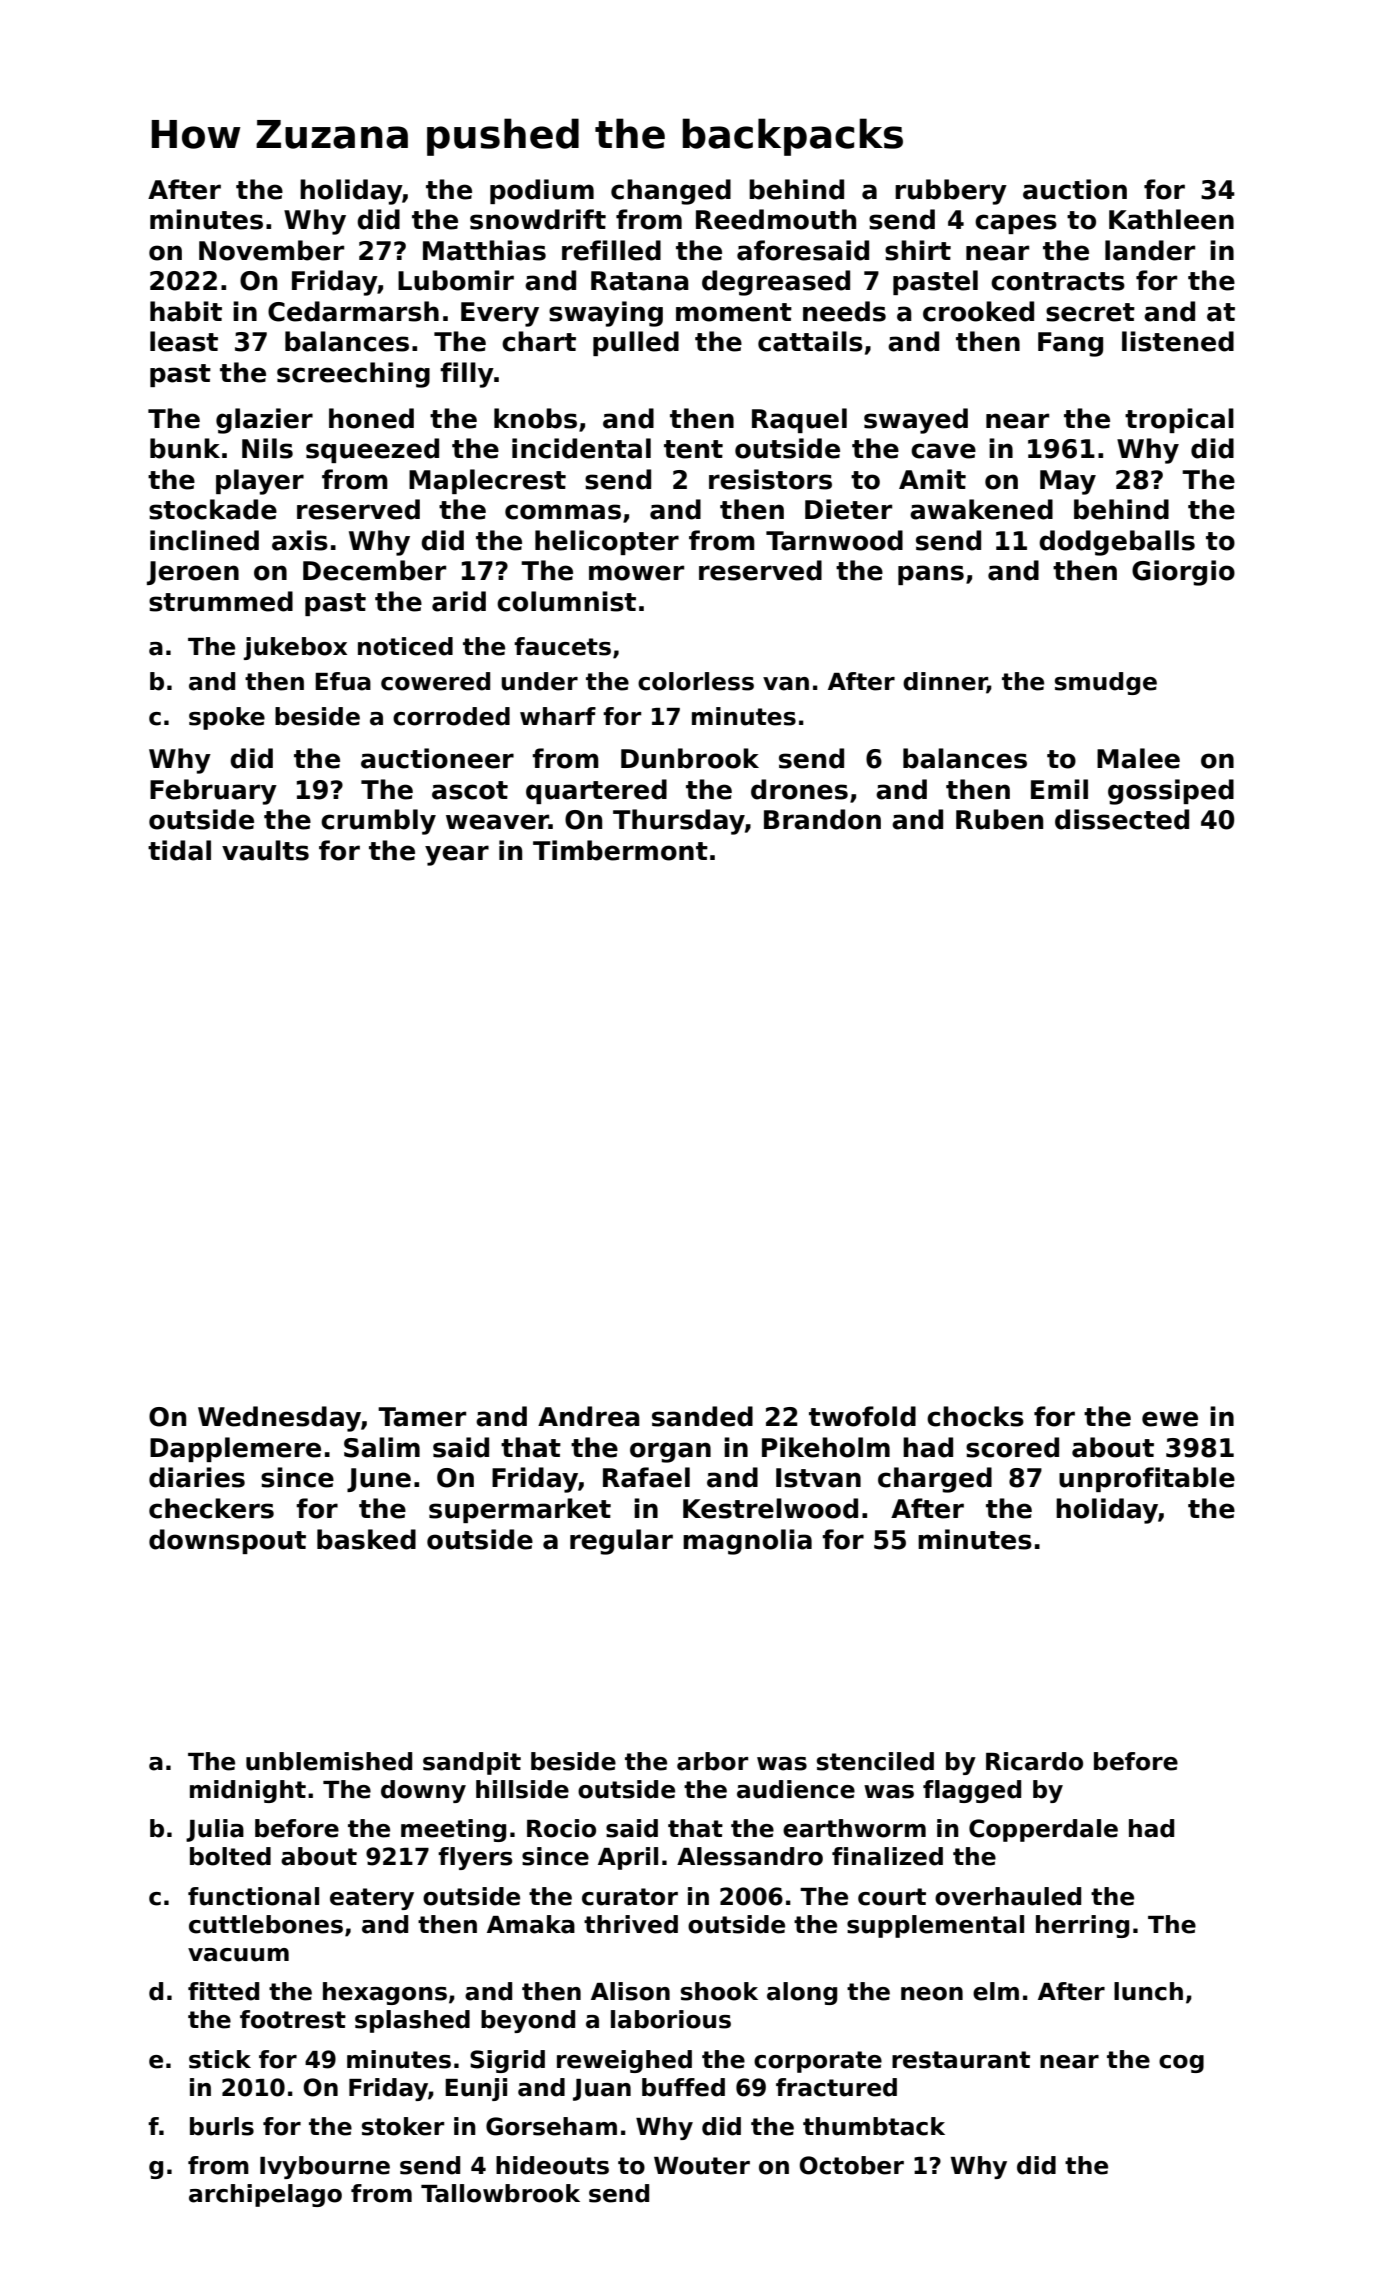 The height and width of the screenshot is (2280, 1384). What do you see at coordinates (279, 1419) in the screenshot?
I see `Wednesday` at bounding box center [279, 1419].
